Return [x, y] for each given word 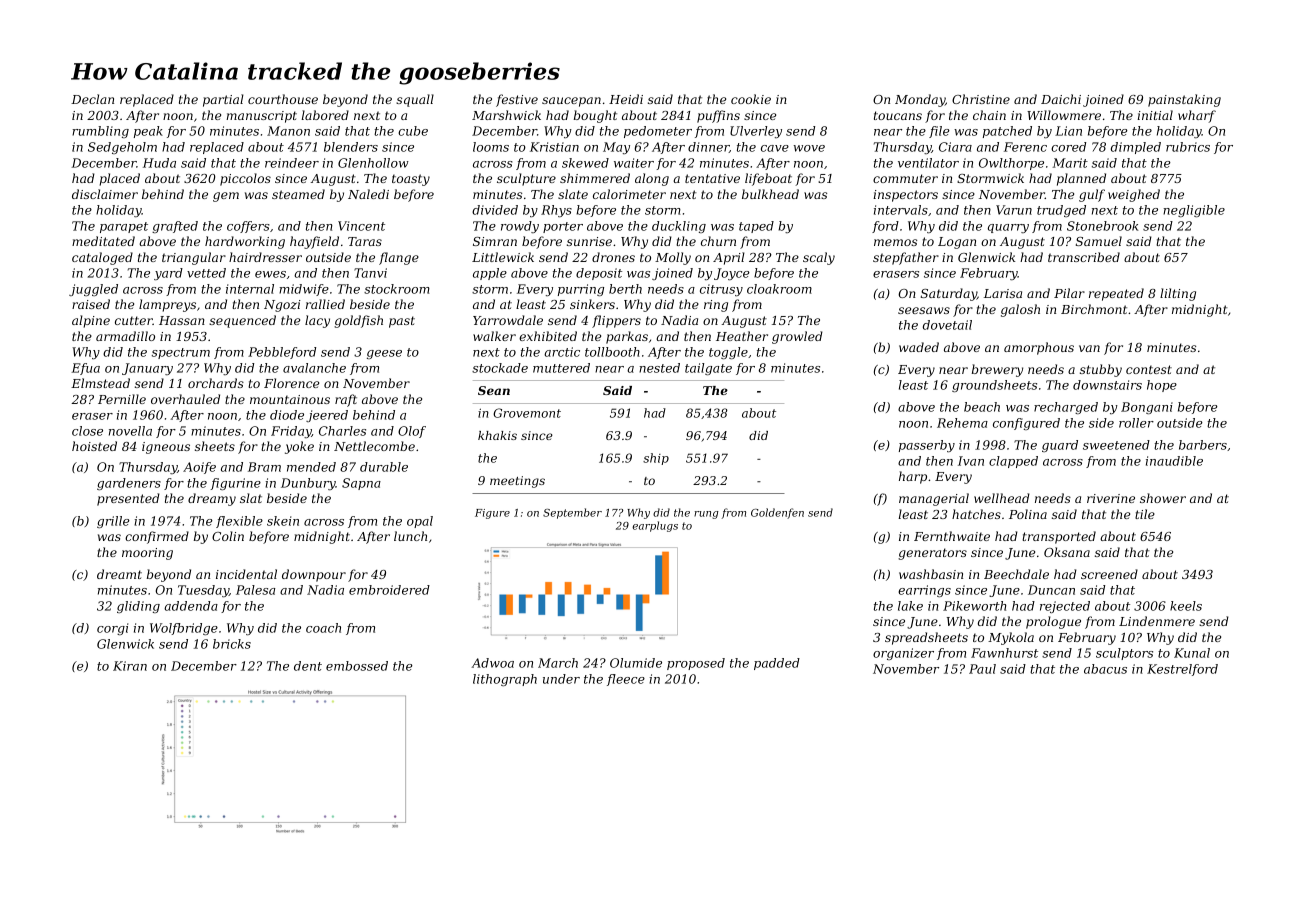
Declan [92, 99]
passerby [927, 446]
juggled [93, 290]
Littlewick [503, 257]
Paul [982, 669]
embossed [357, 666]
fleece [626, 680]
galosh [1020, 310]
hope [1162, 386]
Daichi [1061, 99]
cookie [751, 99]
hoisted [94, 446]
